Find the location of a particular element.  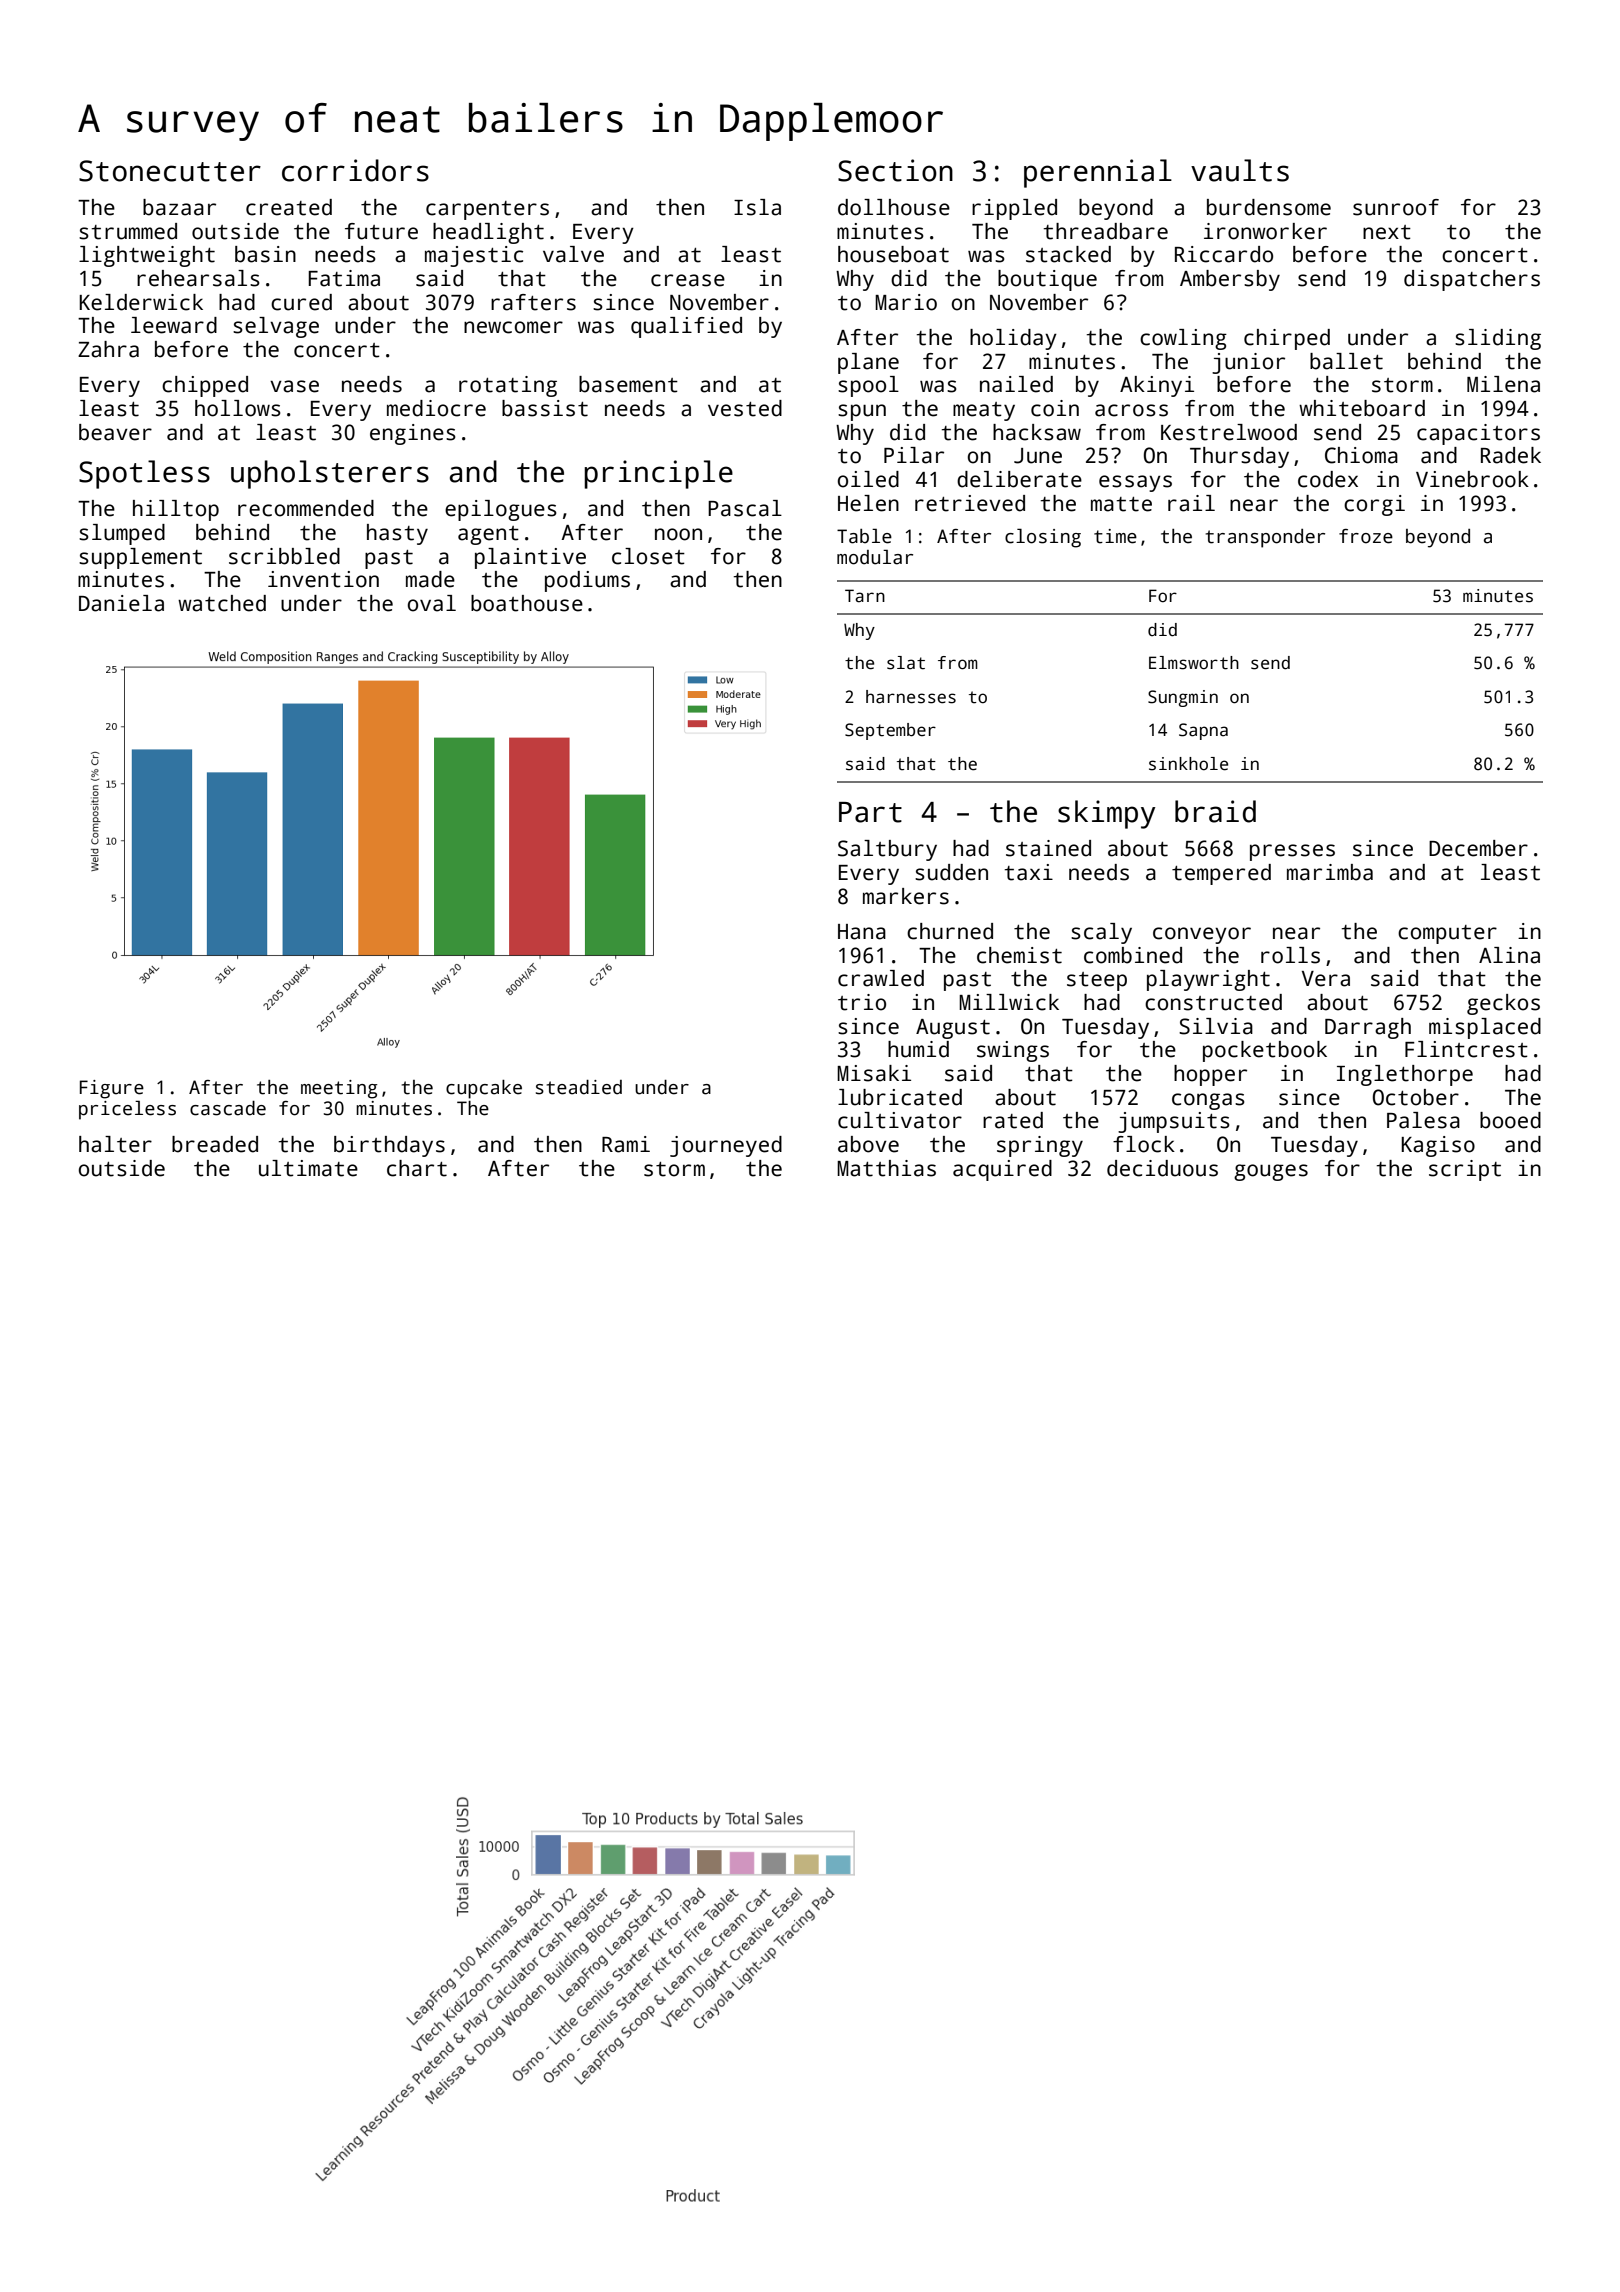

Stonecutter is located at coordinates (170, 171).
